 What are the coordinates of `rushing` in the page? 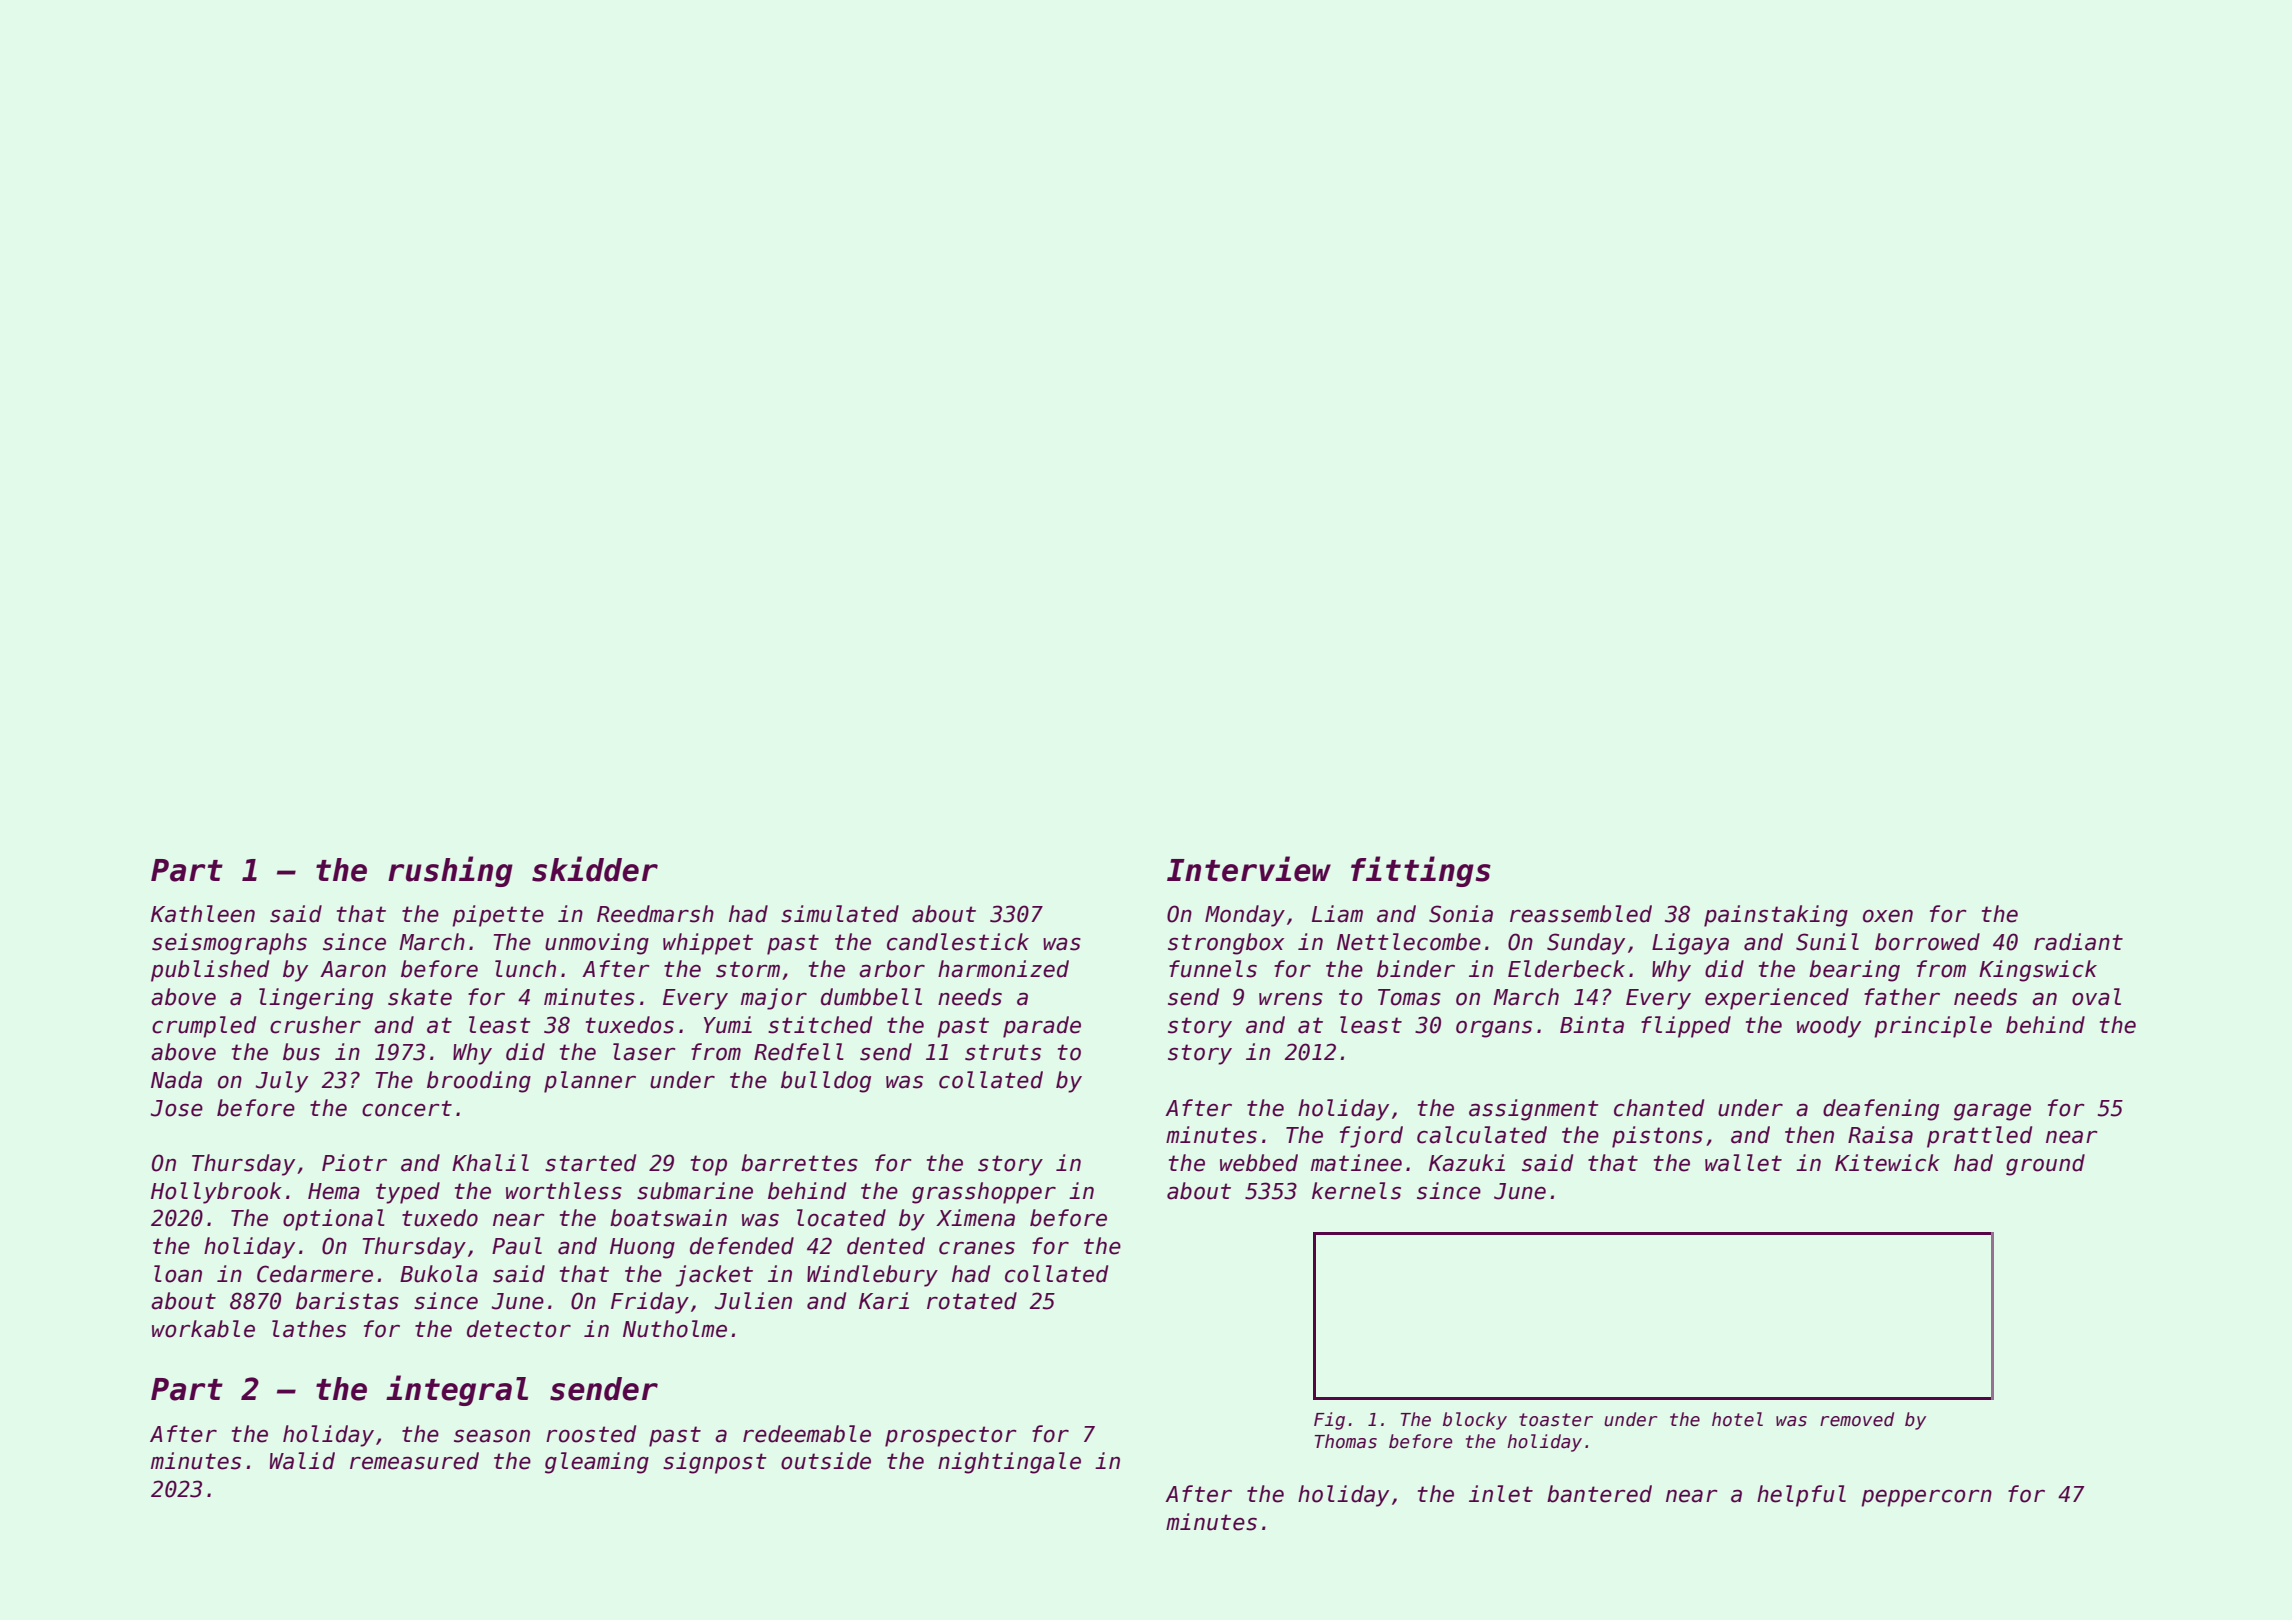 It's located at (450, 871).
